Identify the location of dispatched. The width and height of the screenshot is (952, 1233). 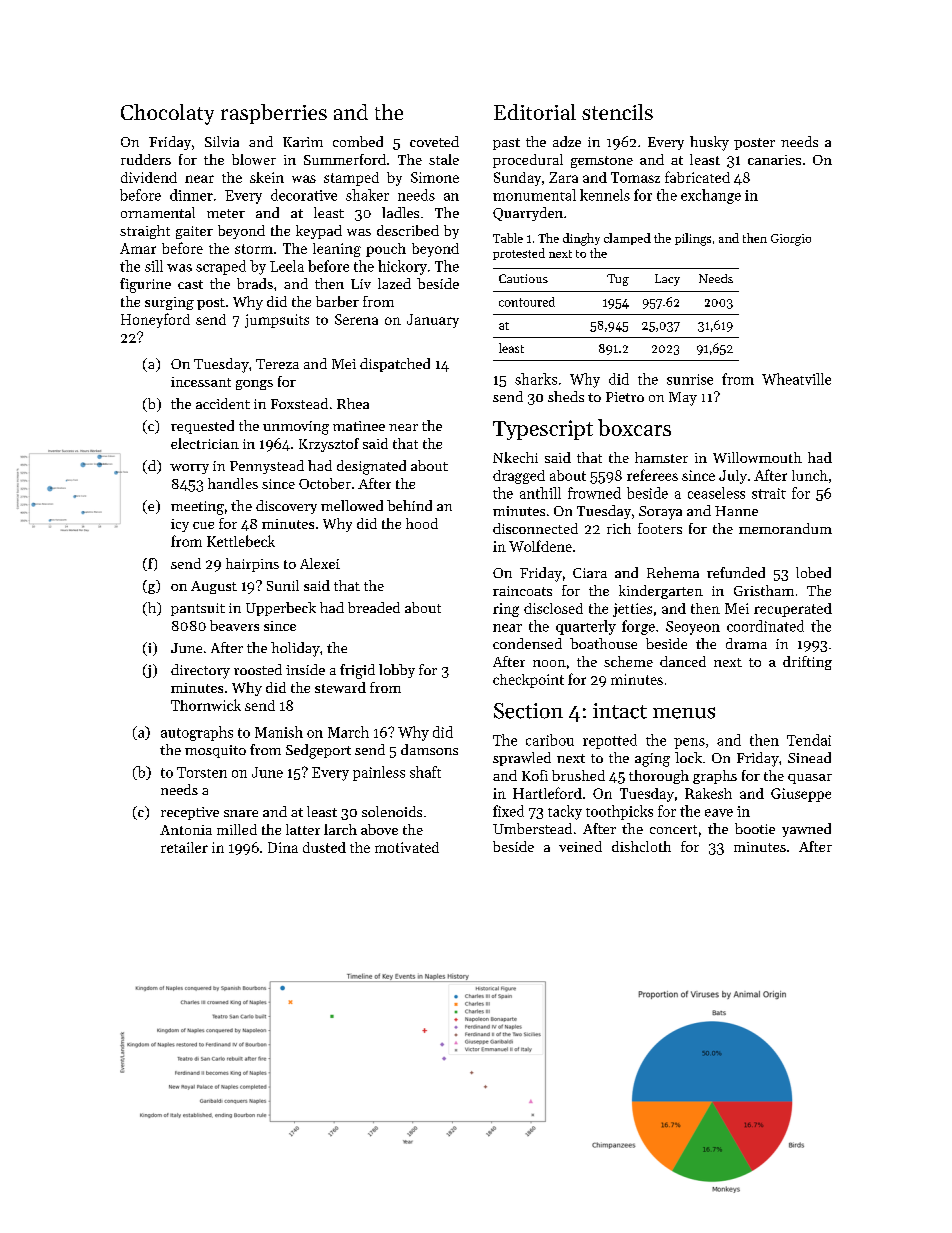
(395, 365).
